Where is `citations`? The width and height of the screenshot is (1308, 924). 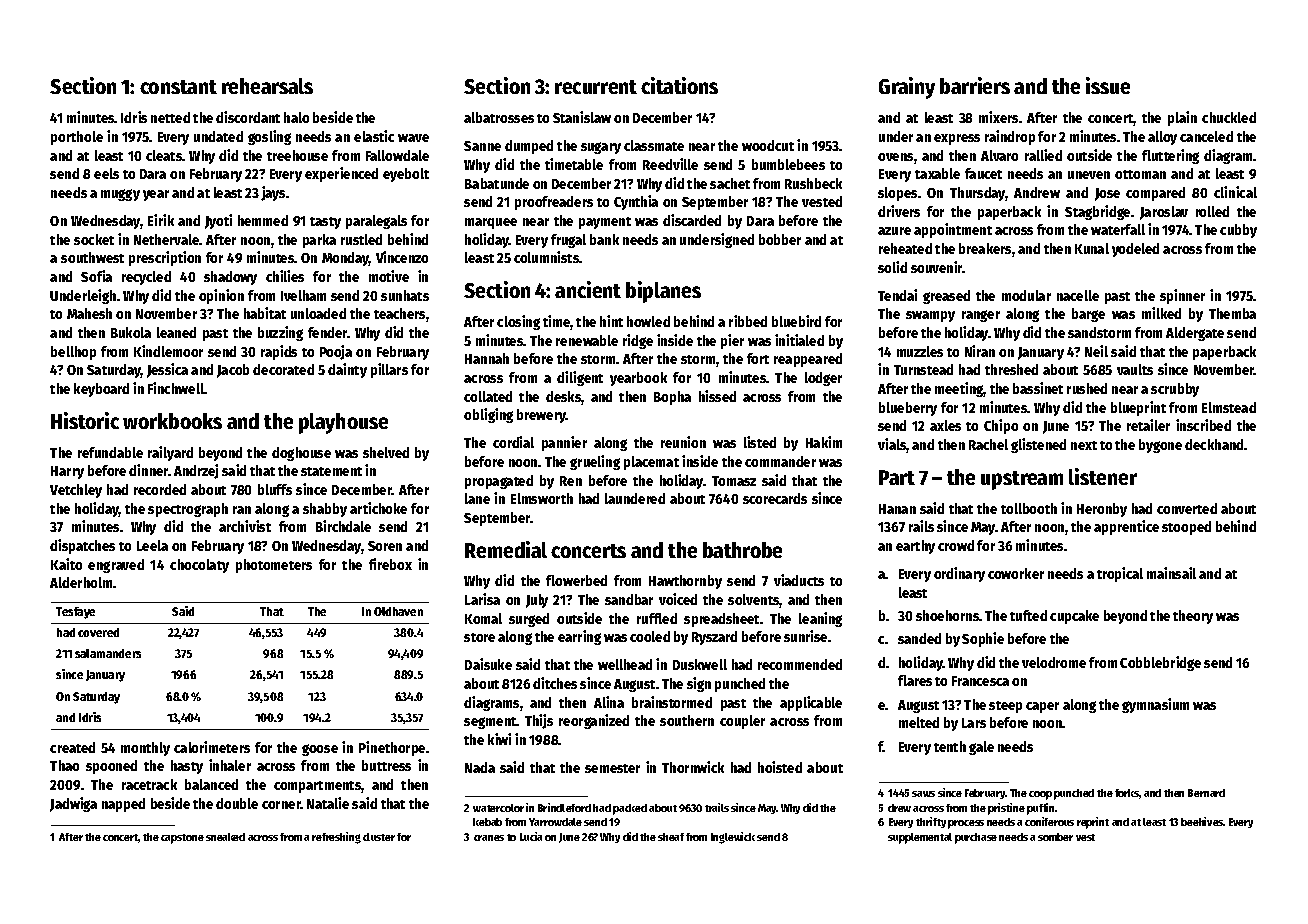
citations is located at coordinates (679, 85).
